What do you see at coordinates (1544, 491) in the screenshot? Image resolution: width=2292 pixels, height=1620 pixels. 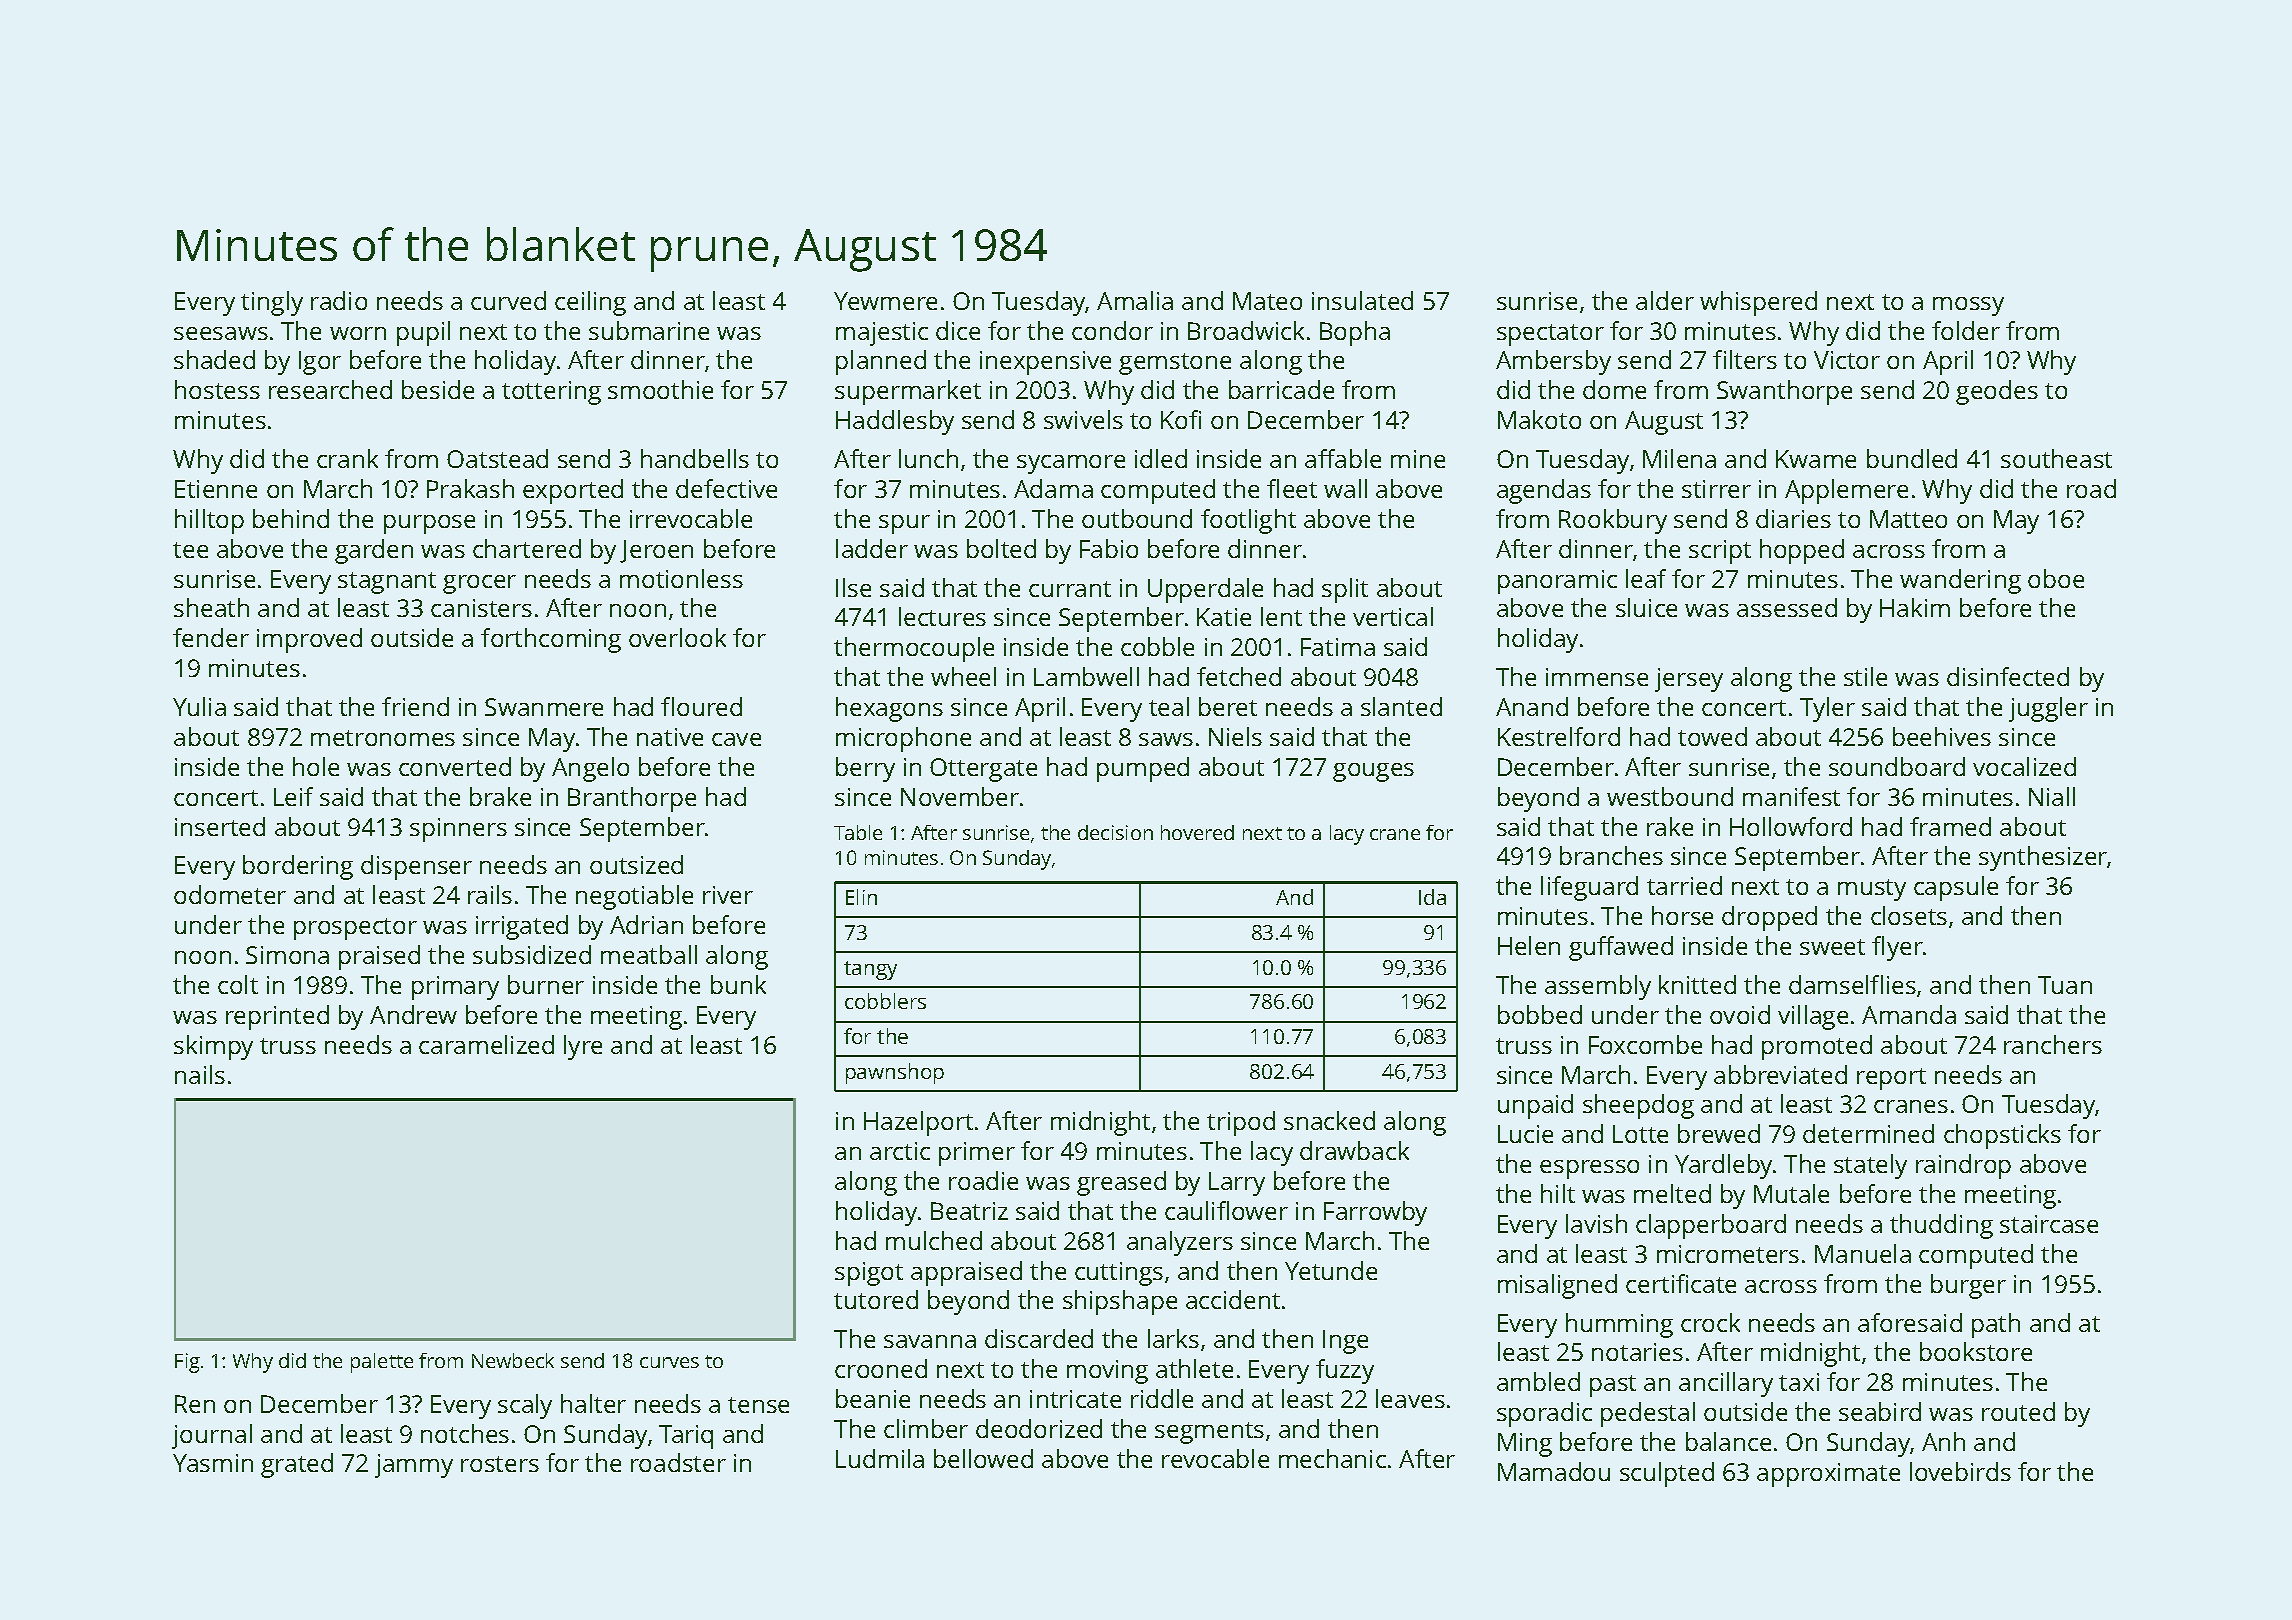 I see `agendas` at bounding box center [1544, 491].
